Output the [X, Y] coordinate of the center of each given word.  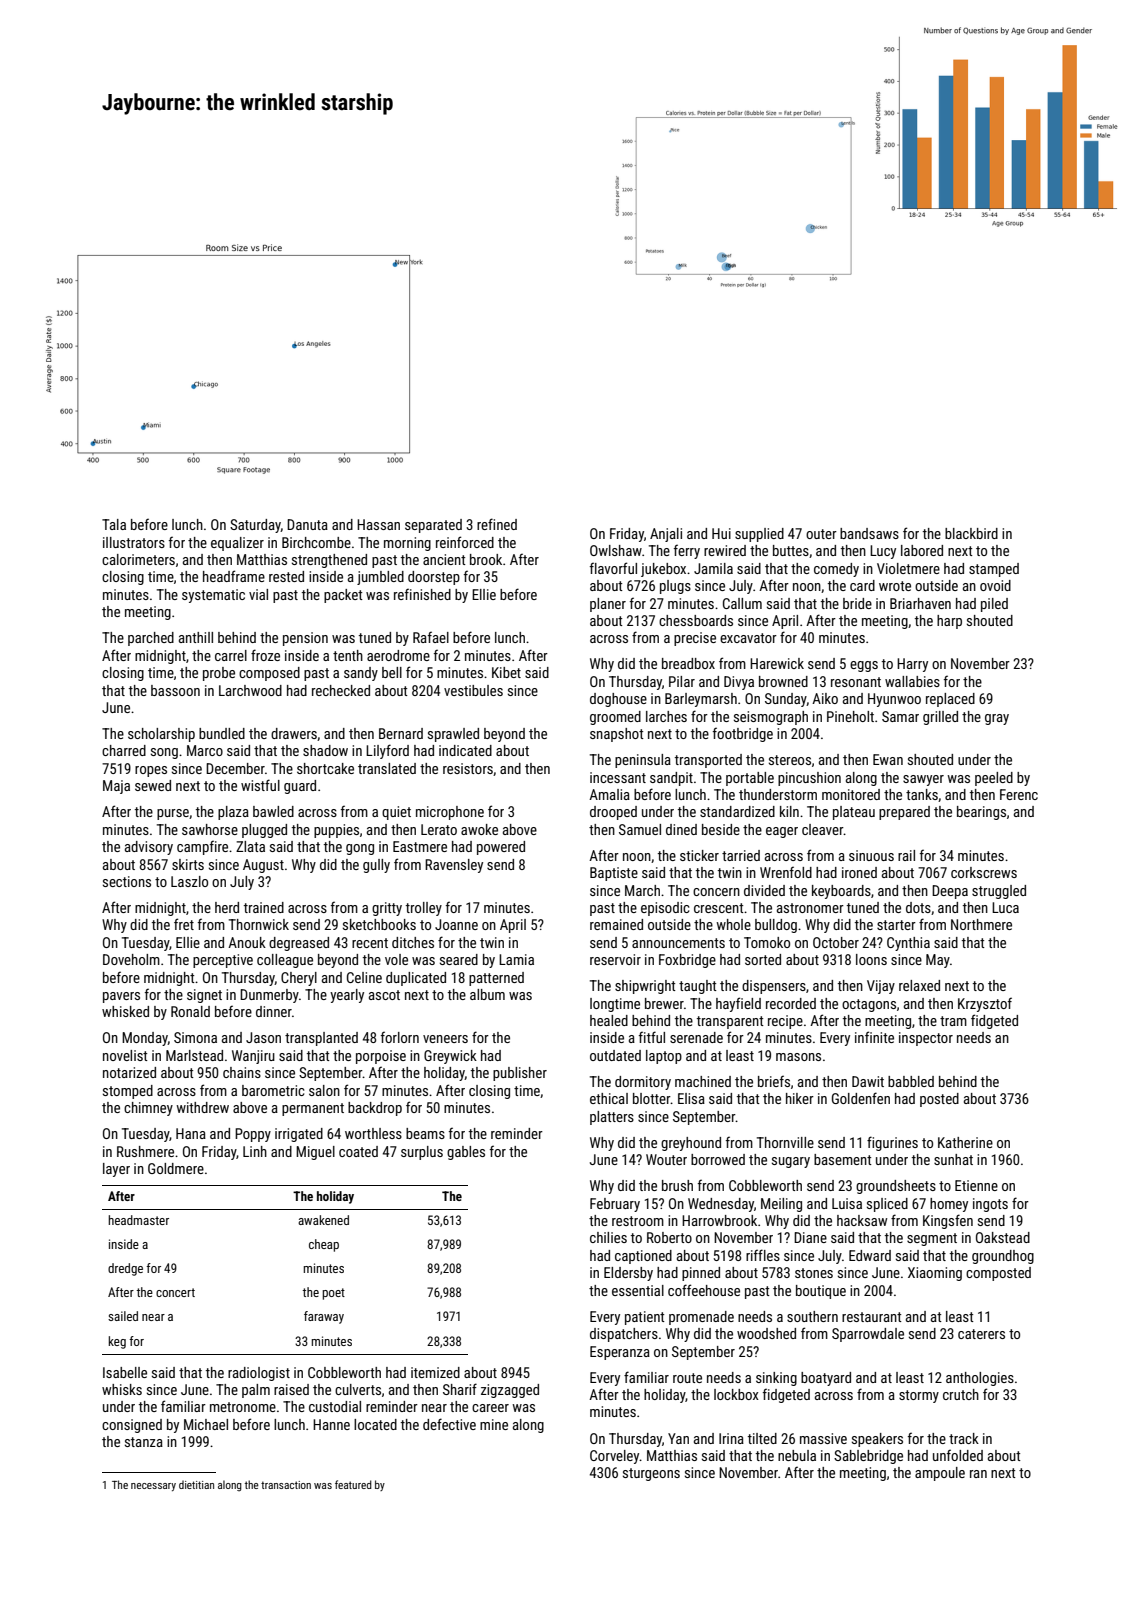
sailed [123, 1316]
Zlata [250, 846]
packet [343, 596]
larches [666, 716]
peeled [994, 779]
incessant [618, 777]
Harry [912, 665]
